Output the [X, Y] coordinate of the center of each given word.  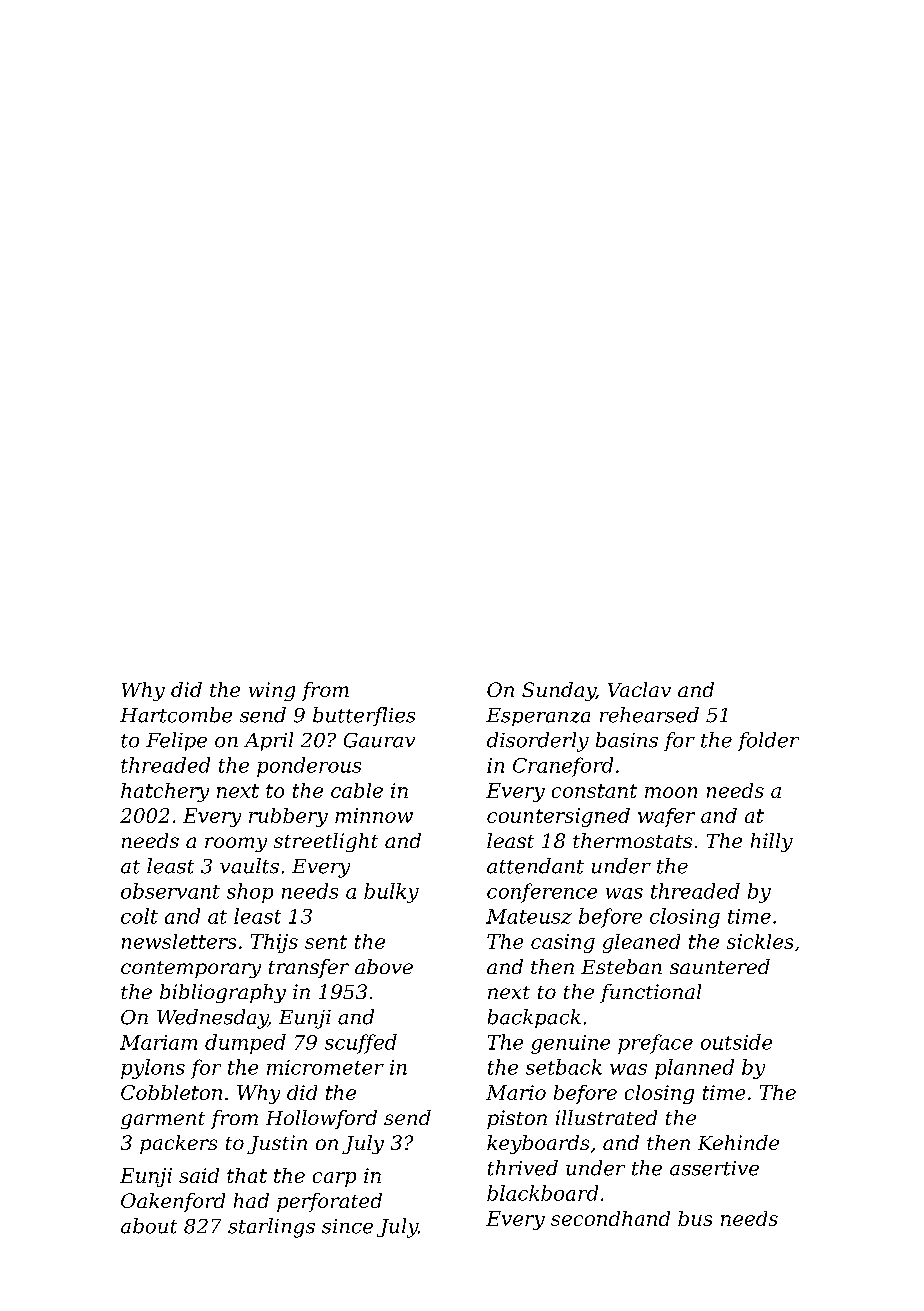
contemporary [191, 969]
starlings [271, 1228]
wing [272, 691]
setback [564, 1067]
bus [695, 1218]
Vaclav [639, 689]
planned [694, 1069]
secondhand [610, 1218]
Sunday [559, 691]
